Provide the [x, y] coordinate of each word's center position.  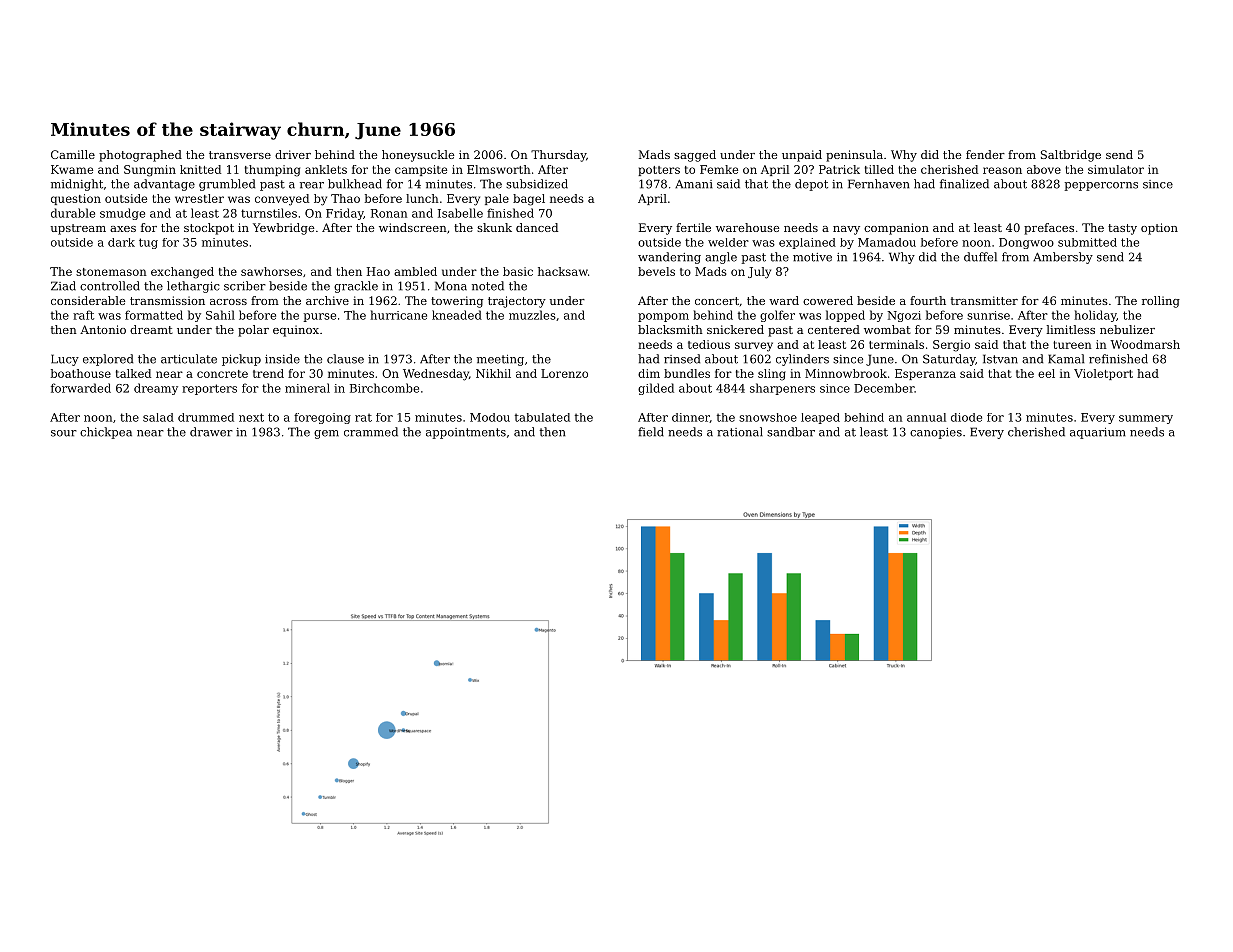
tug [148, 243]
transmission [167, 300]
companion [896, 229]
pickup [241, 360]
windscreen [413, 227]
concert [717, 301]
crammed [371, 432]
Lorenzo [564, 373]
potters [659, 171]
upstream [78, 229]
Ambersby [1063, 258]
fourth [928, 300]
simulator [1116, 169]
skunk [494, 227]
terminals [896, 344]
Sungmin [150, 171]
